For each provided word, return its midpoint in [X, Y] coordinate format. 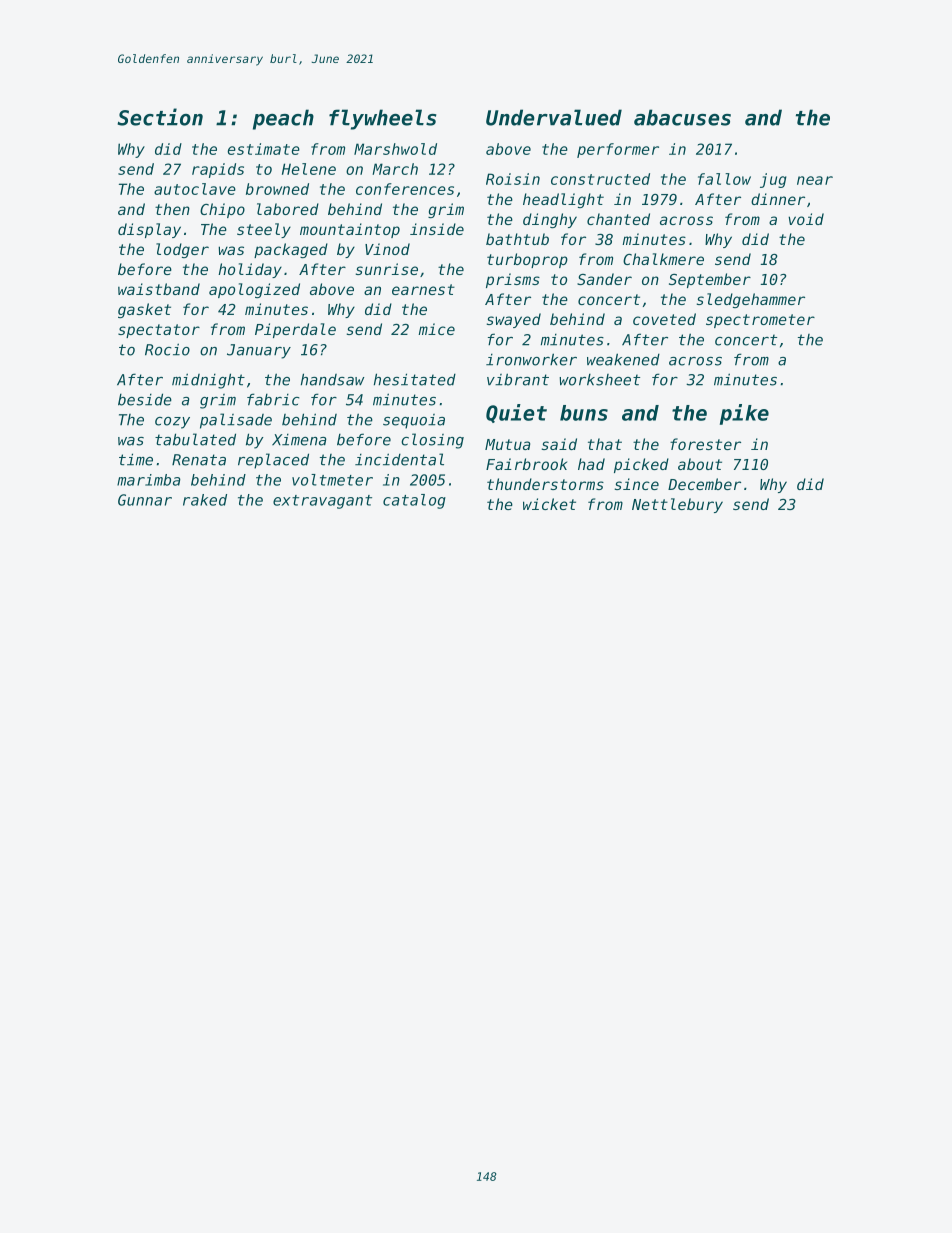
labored [288, 209]
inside [437, 229]
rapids [218, 170]
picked [641, 465]
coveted [664, 319]
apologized [254, 290]
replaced [273, 461]
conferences [405, 189]
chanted [618, 219]
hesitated [415, 379]
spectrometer [760, 321]
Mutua [507, 444]
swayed [513, 320]
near [815, 180]
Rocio [167, 349]
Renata [199, 460]
